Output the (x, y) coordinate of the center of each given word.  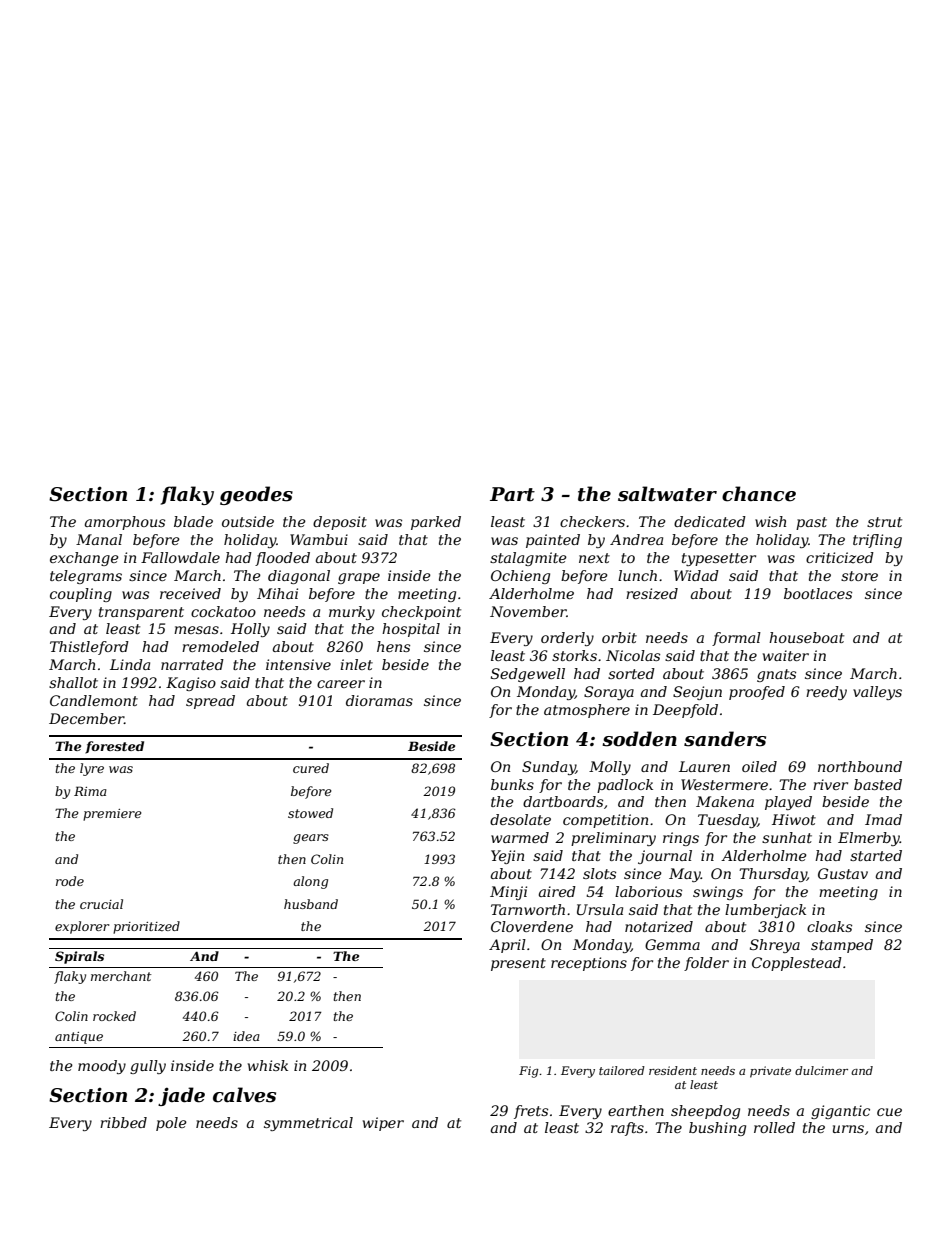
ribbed (123, 1122)
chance (759, 494)
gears (311, 839)
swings (718, 893)
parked (436, 523)
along (310, 882)
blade (193, 521)
